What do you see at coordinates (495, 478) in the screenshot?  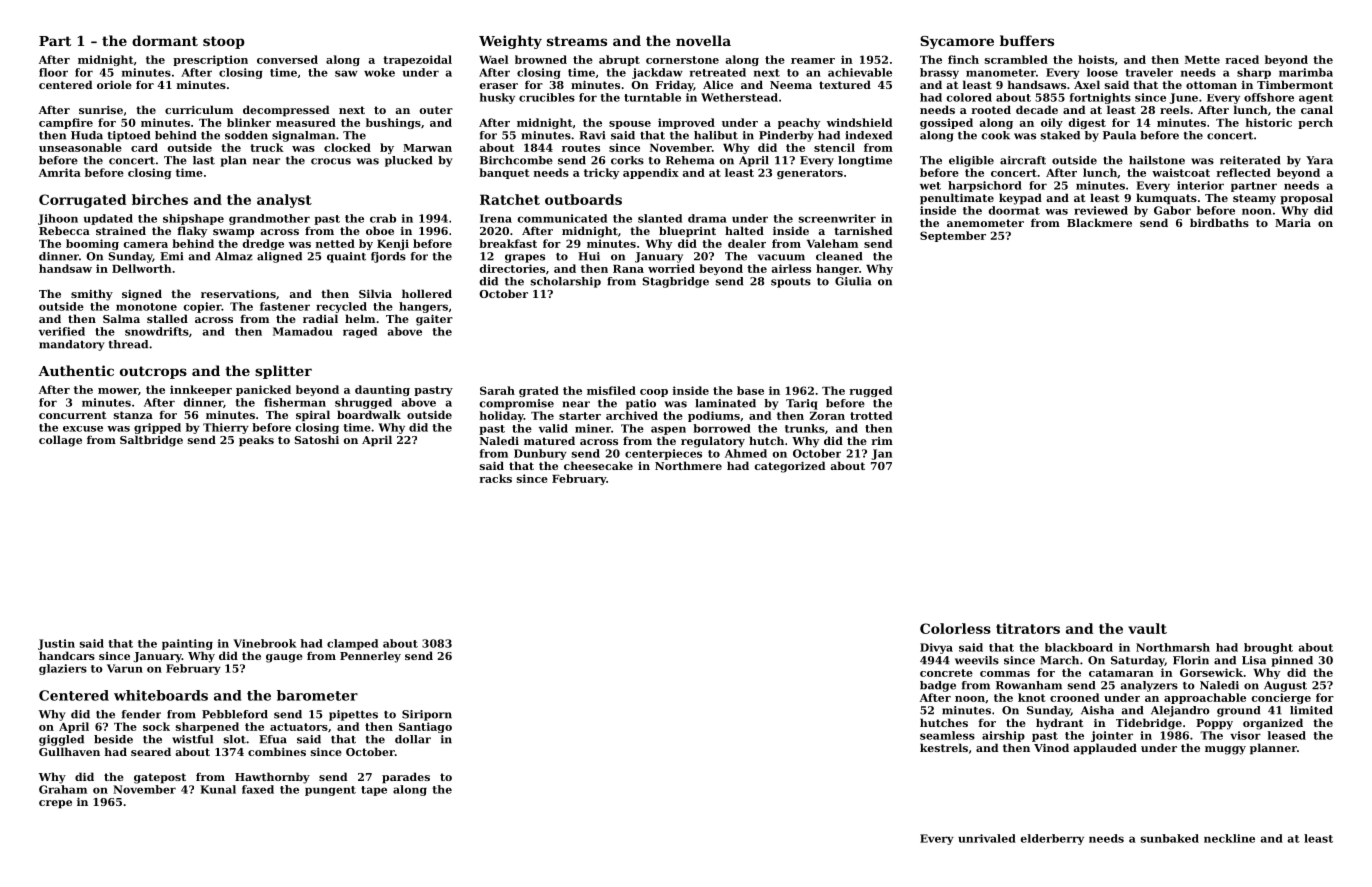 I see `racks` at bounding box center [495, 478].
